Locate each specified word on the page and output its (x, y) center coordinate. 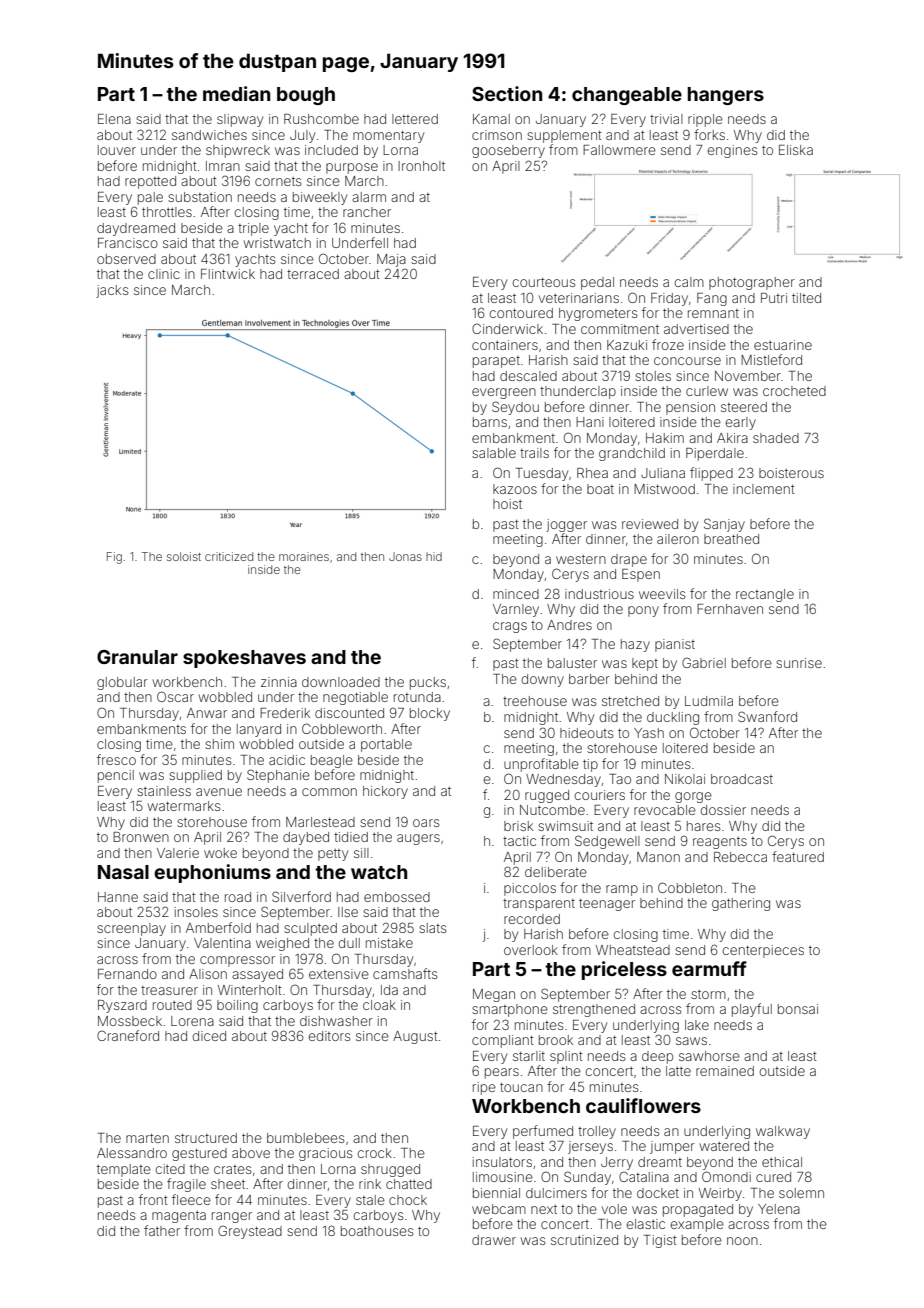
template (124, 1170)
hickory (385, 792)
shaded (776, 438)
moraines (304, 556)
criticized (229, 556)
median (236, 93)
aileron (678, 539)
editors (329, 1036)
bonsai (798, 1009)
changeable (627, 96)
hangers (726, 96)
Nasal (123, 872)
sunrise (799, 663)
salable (494, 453)
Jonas (405, 556)
